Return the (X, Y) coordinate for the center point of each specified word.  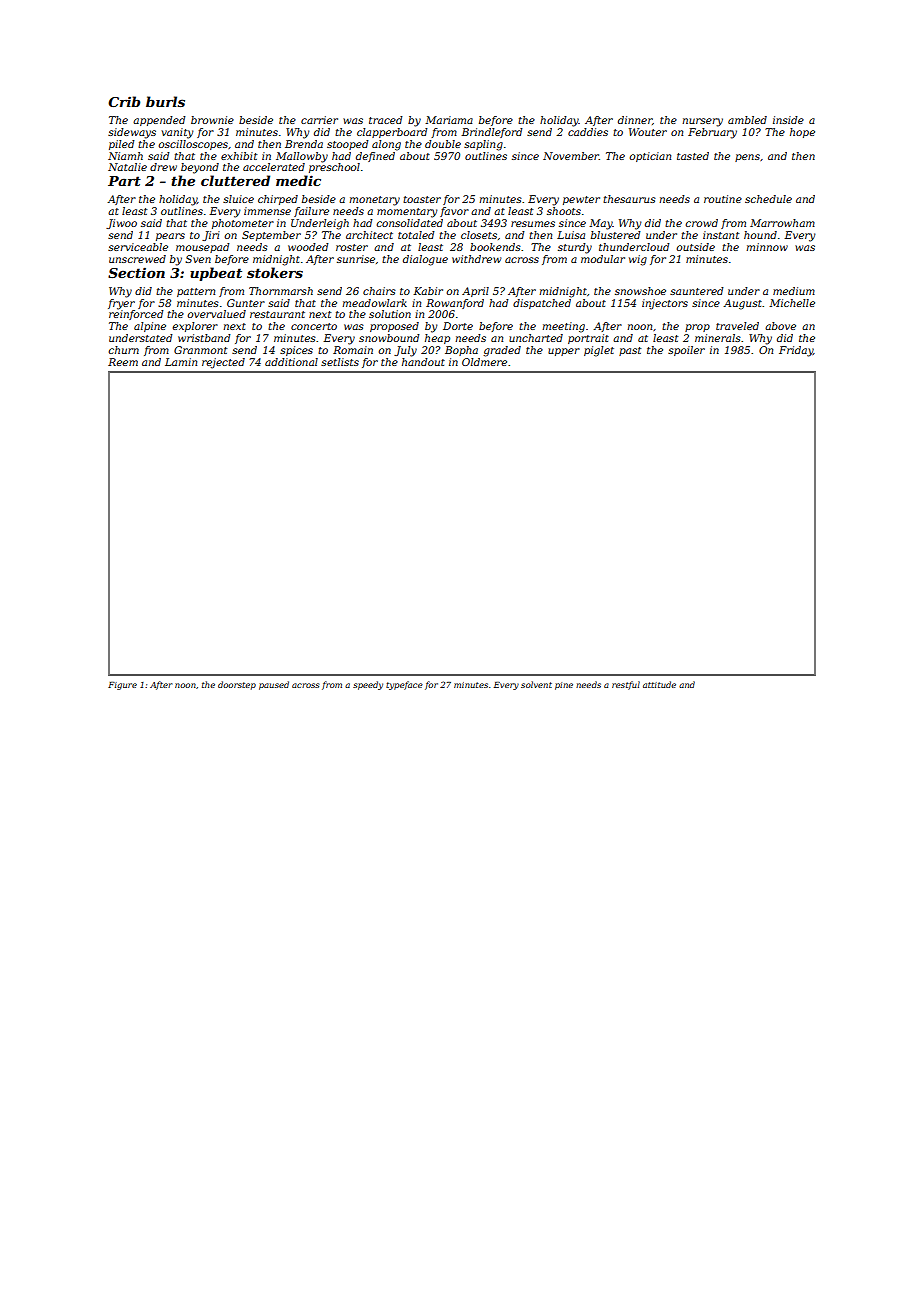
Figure (122, 686)
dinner (635, 120)
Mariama (449, 120)
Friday (796, 351)
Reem (123, 362)
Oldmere (484, 362)
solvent (536, 684)
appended (159, 121)
